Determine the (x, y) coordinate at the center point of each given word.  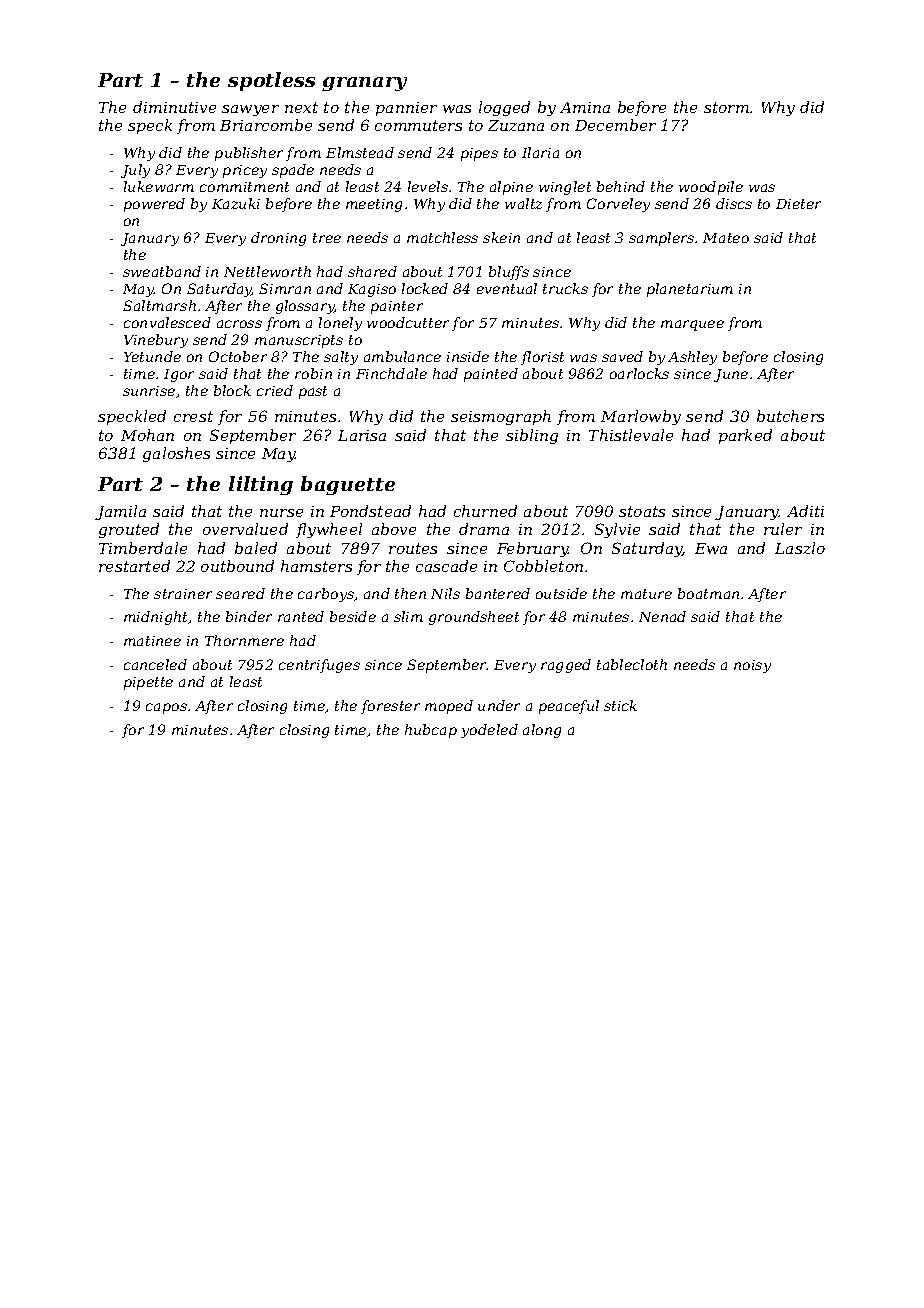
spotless (271, 81)
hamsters (316, 566)
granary (364, 84)
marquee (692, 325)
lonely (340, 324)
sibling (532, 436)
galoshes (176, 454)
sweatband (162, 271)
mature (646, 594)
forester (390, 707)
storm (726, 107)
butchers (790, 416)
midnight (155, 618)
